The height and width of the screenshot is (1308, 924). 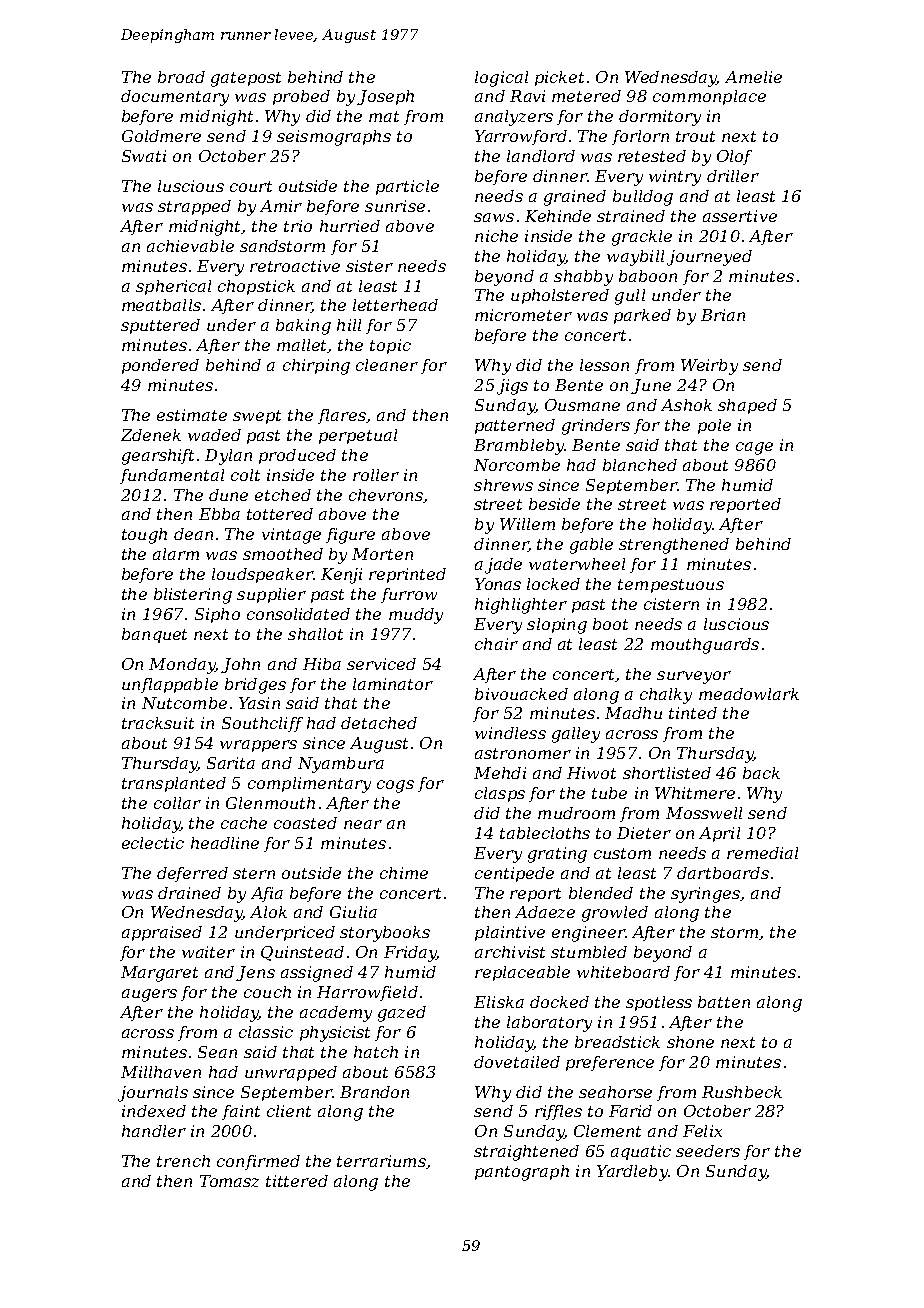 What do you see at coordinates (183, 1161) in the screenshot?
I see `trench` at bounding box center [183, 1161].
